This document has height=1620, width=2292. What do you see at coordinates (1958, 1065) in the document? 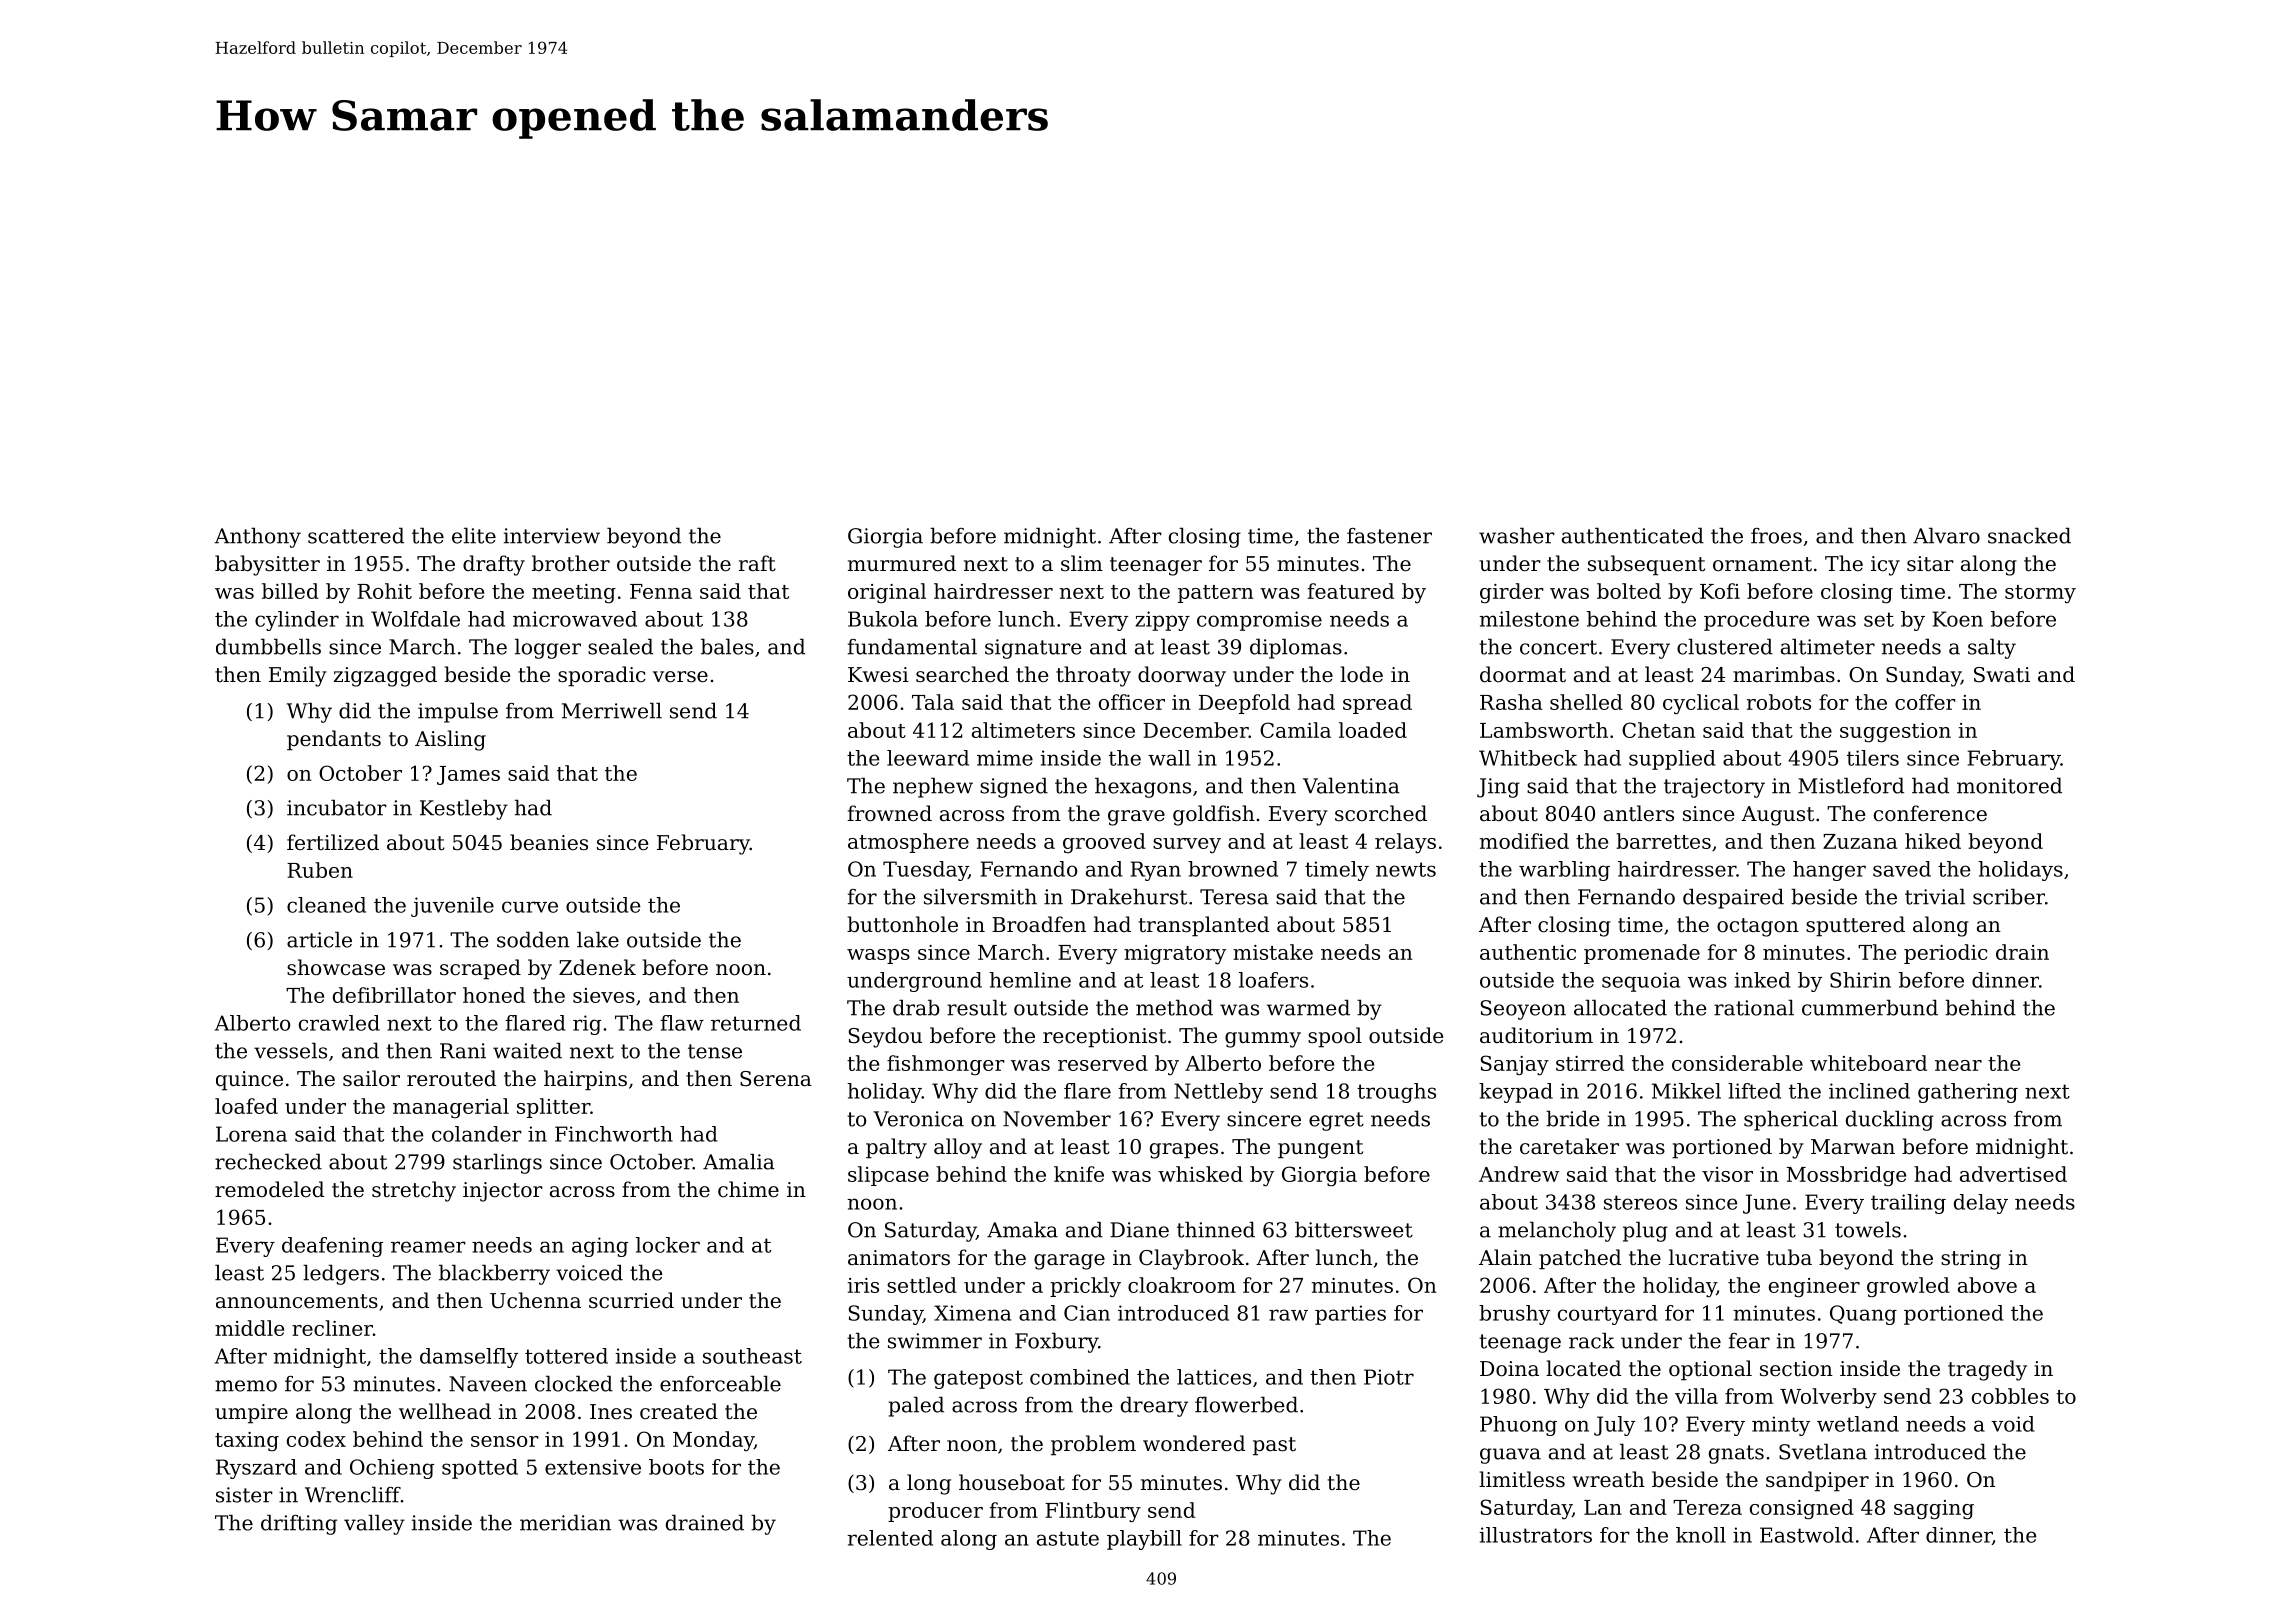
I see `near` at bounding box center [1958, 1065].
